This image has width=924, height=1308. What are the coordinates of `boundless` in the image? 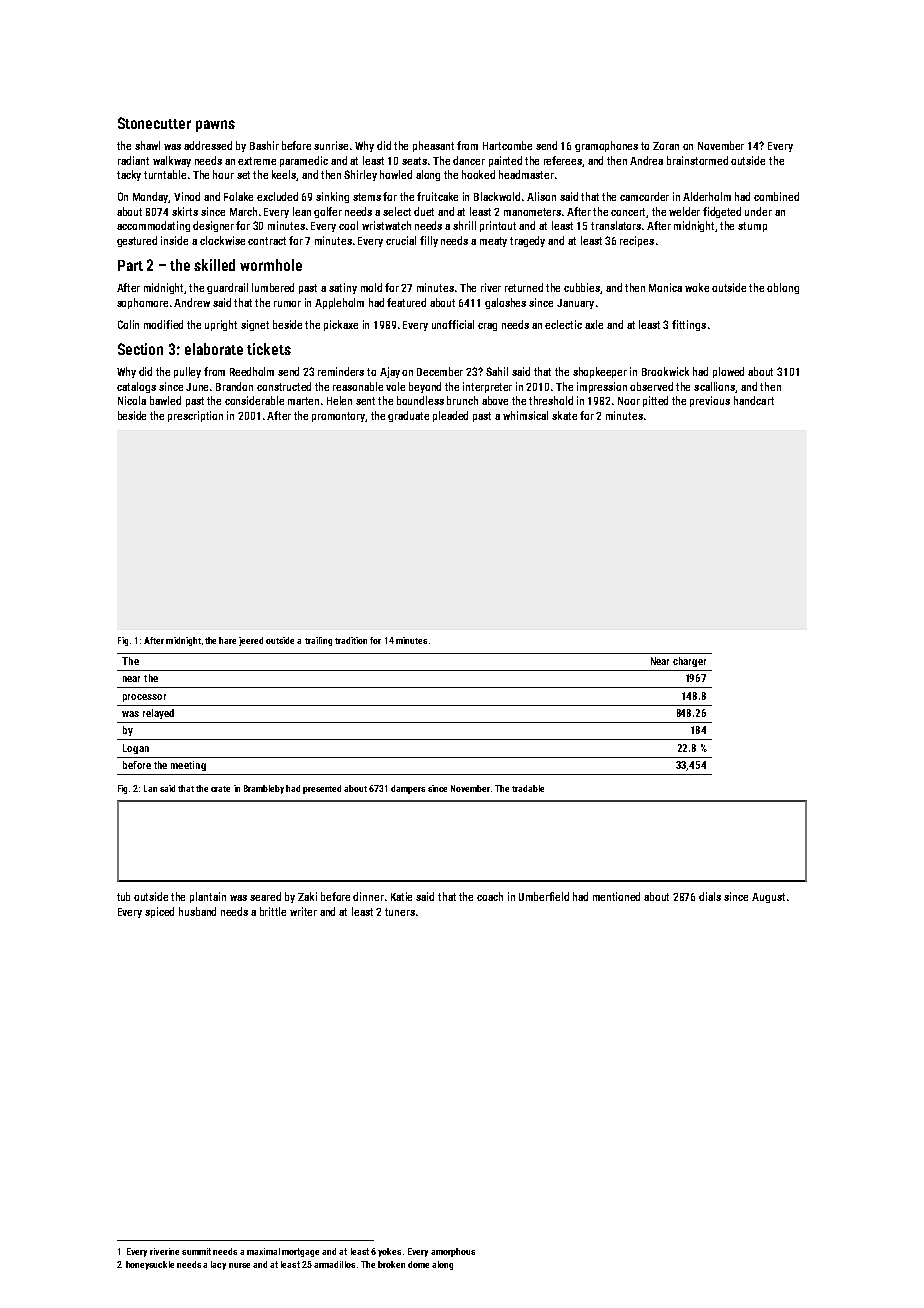 It's located at (420, 400).
